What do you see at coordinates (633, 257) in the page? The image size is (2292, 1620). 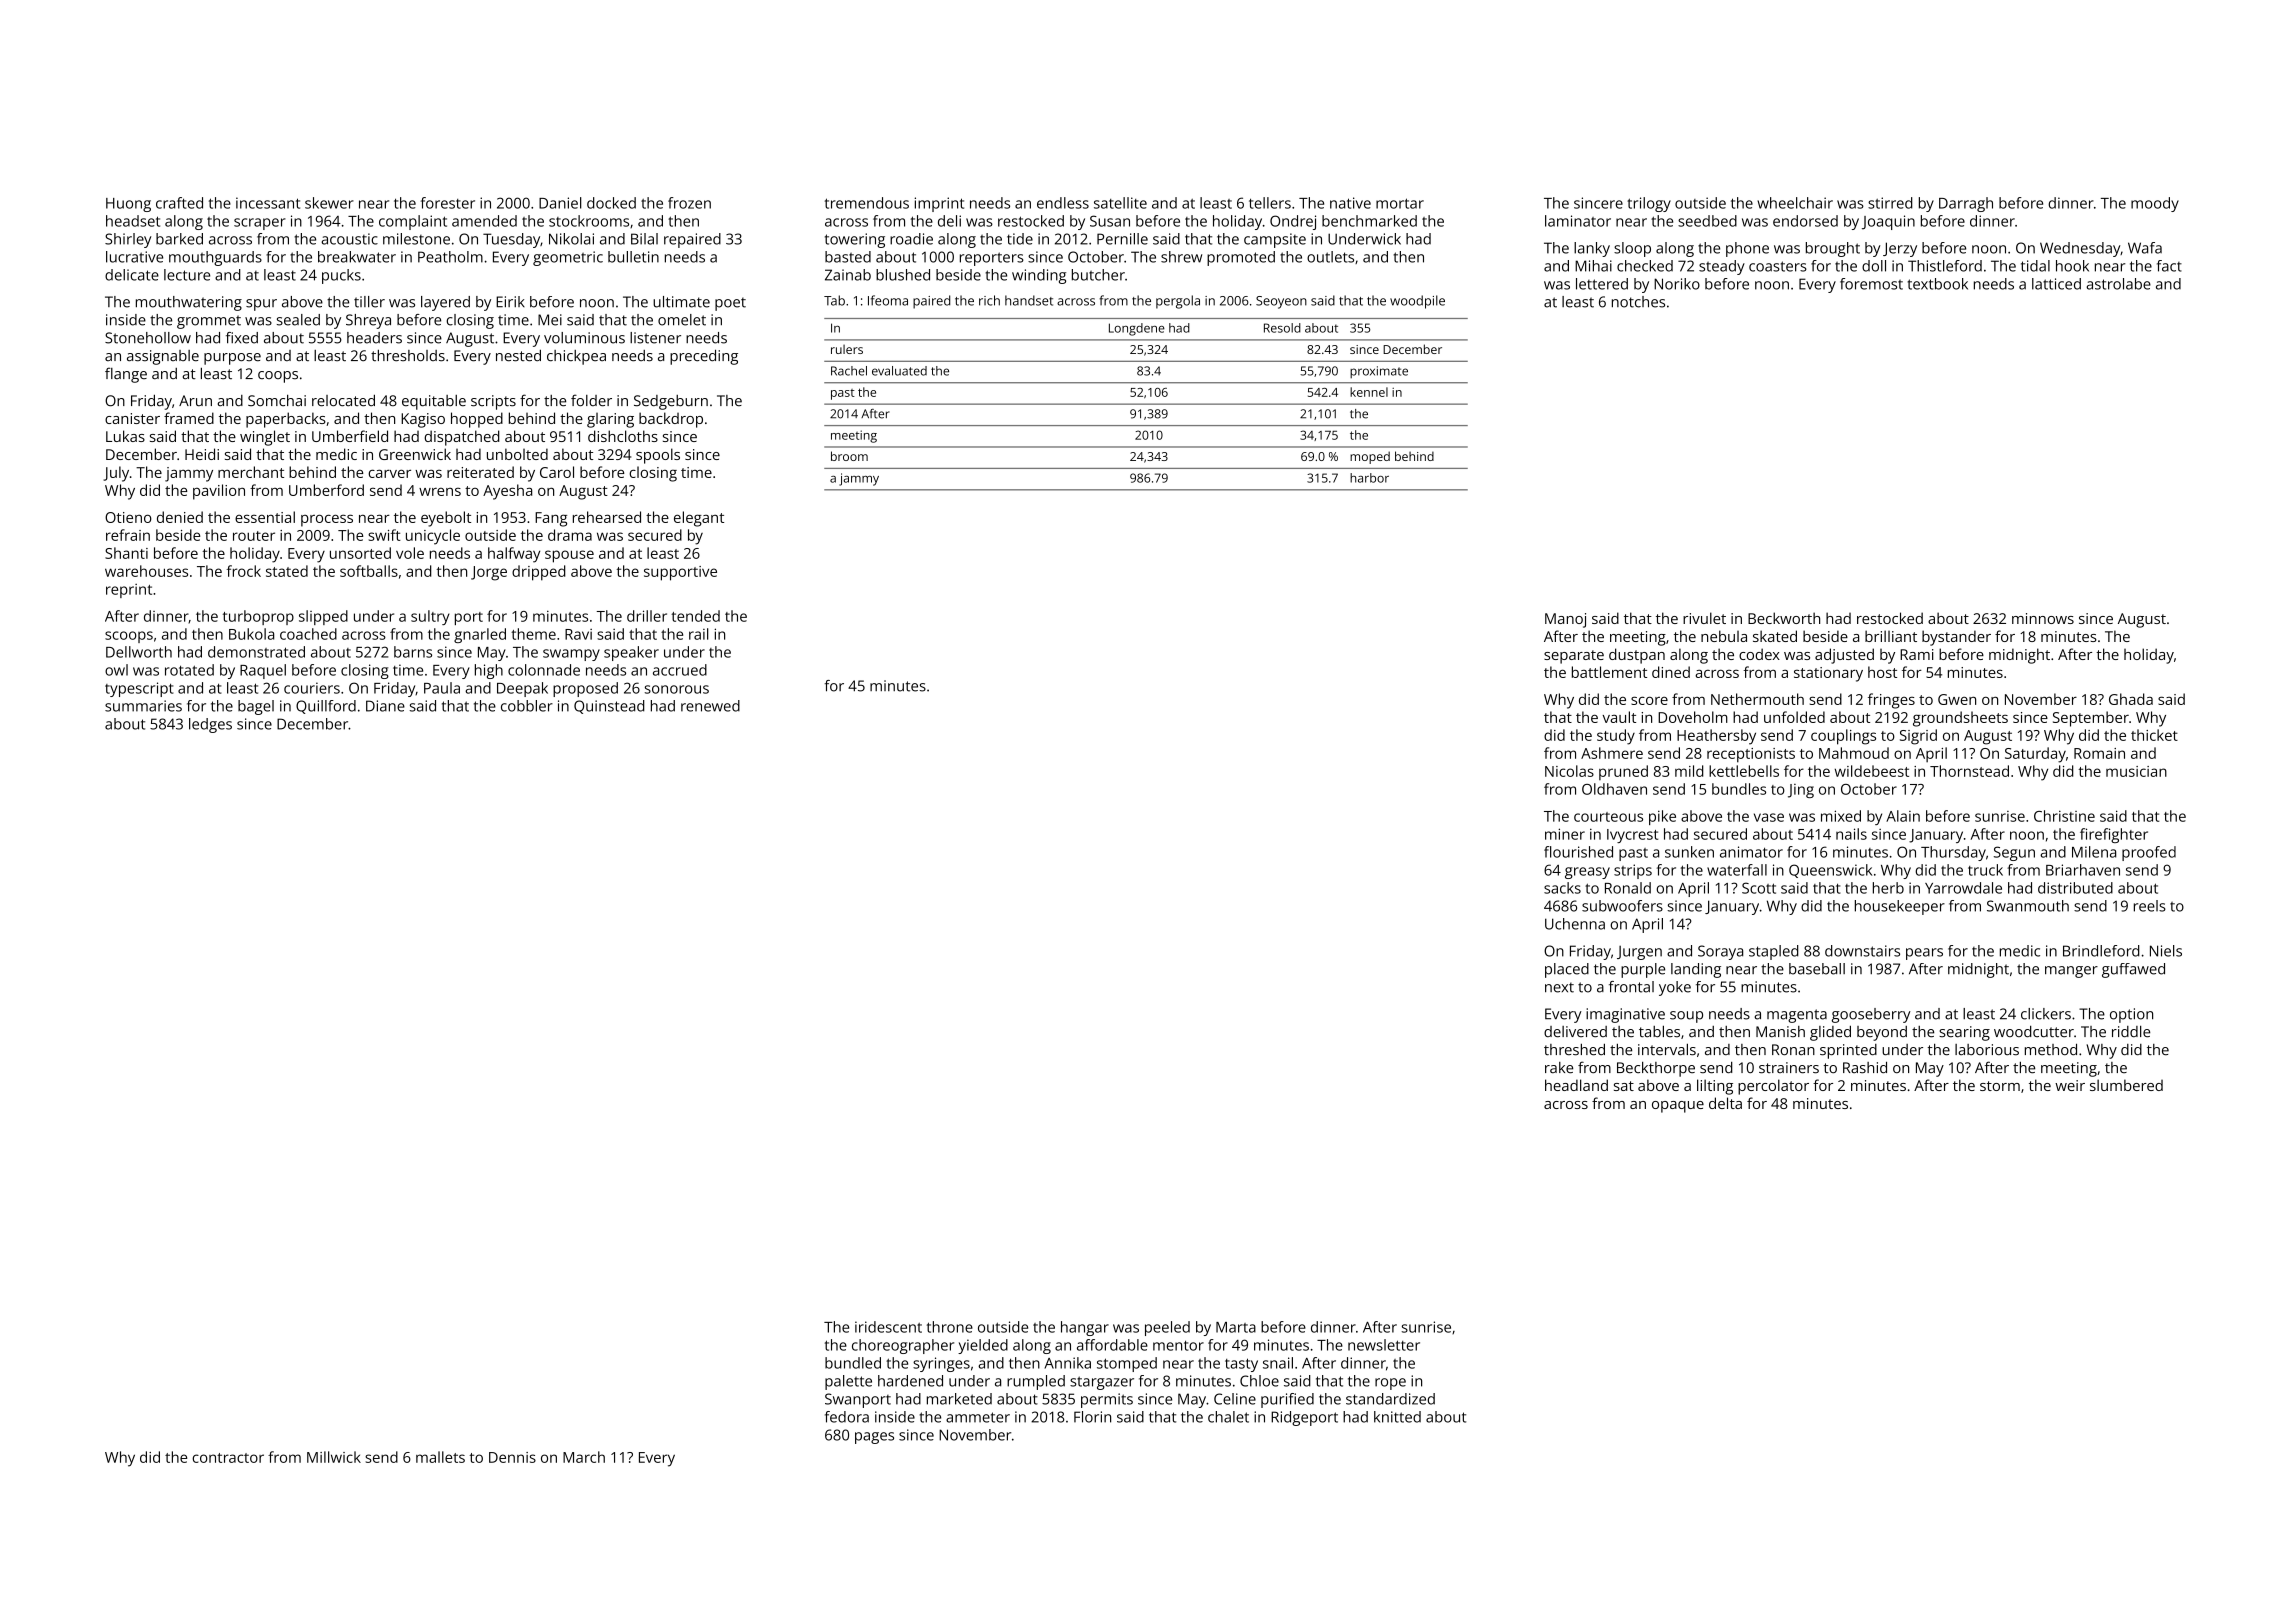 I see `bulletin` at bounding box center [633, 257].
